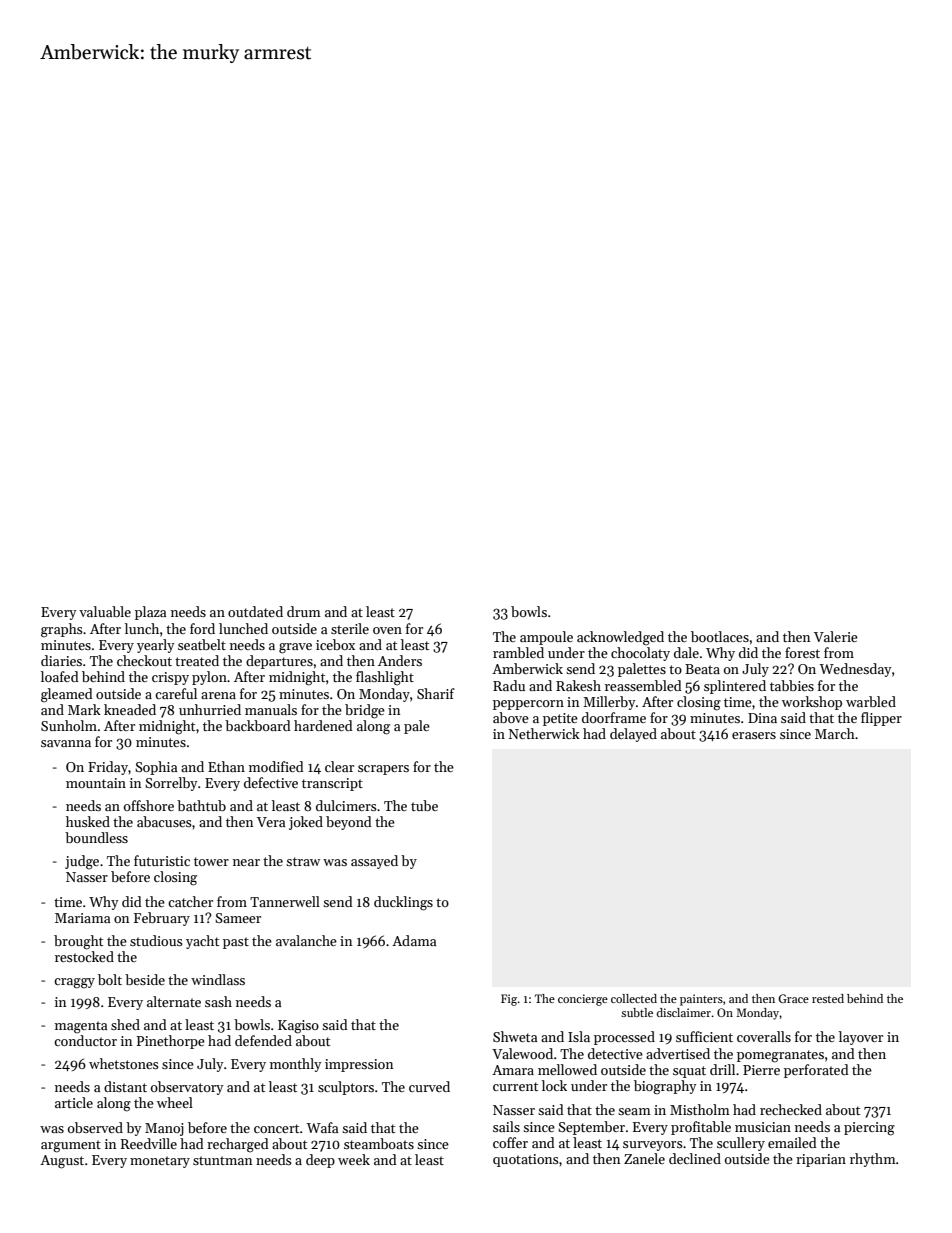  Describe the element at coordinates (424, 805) in the page. I see `tube` at that location.
